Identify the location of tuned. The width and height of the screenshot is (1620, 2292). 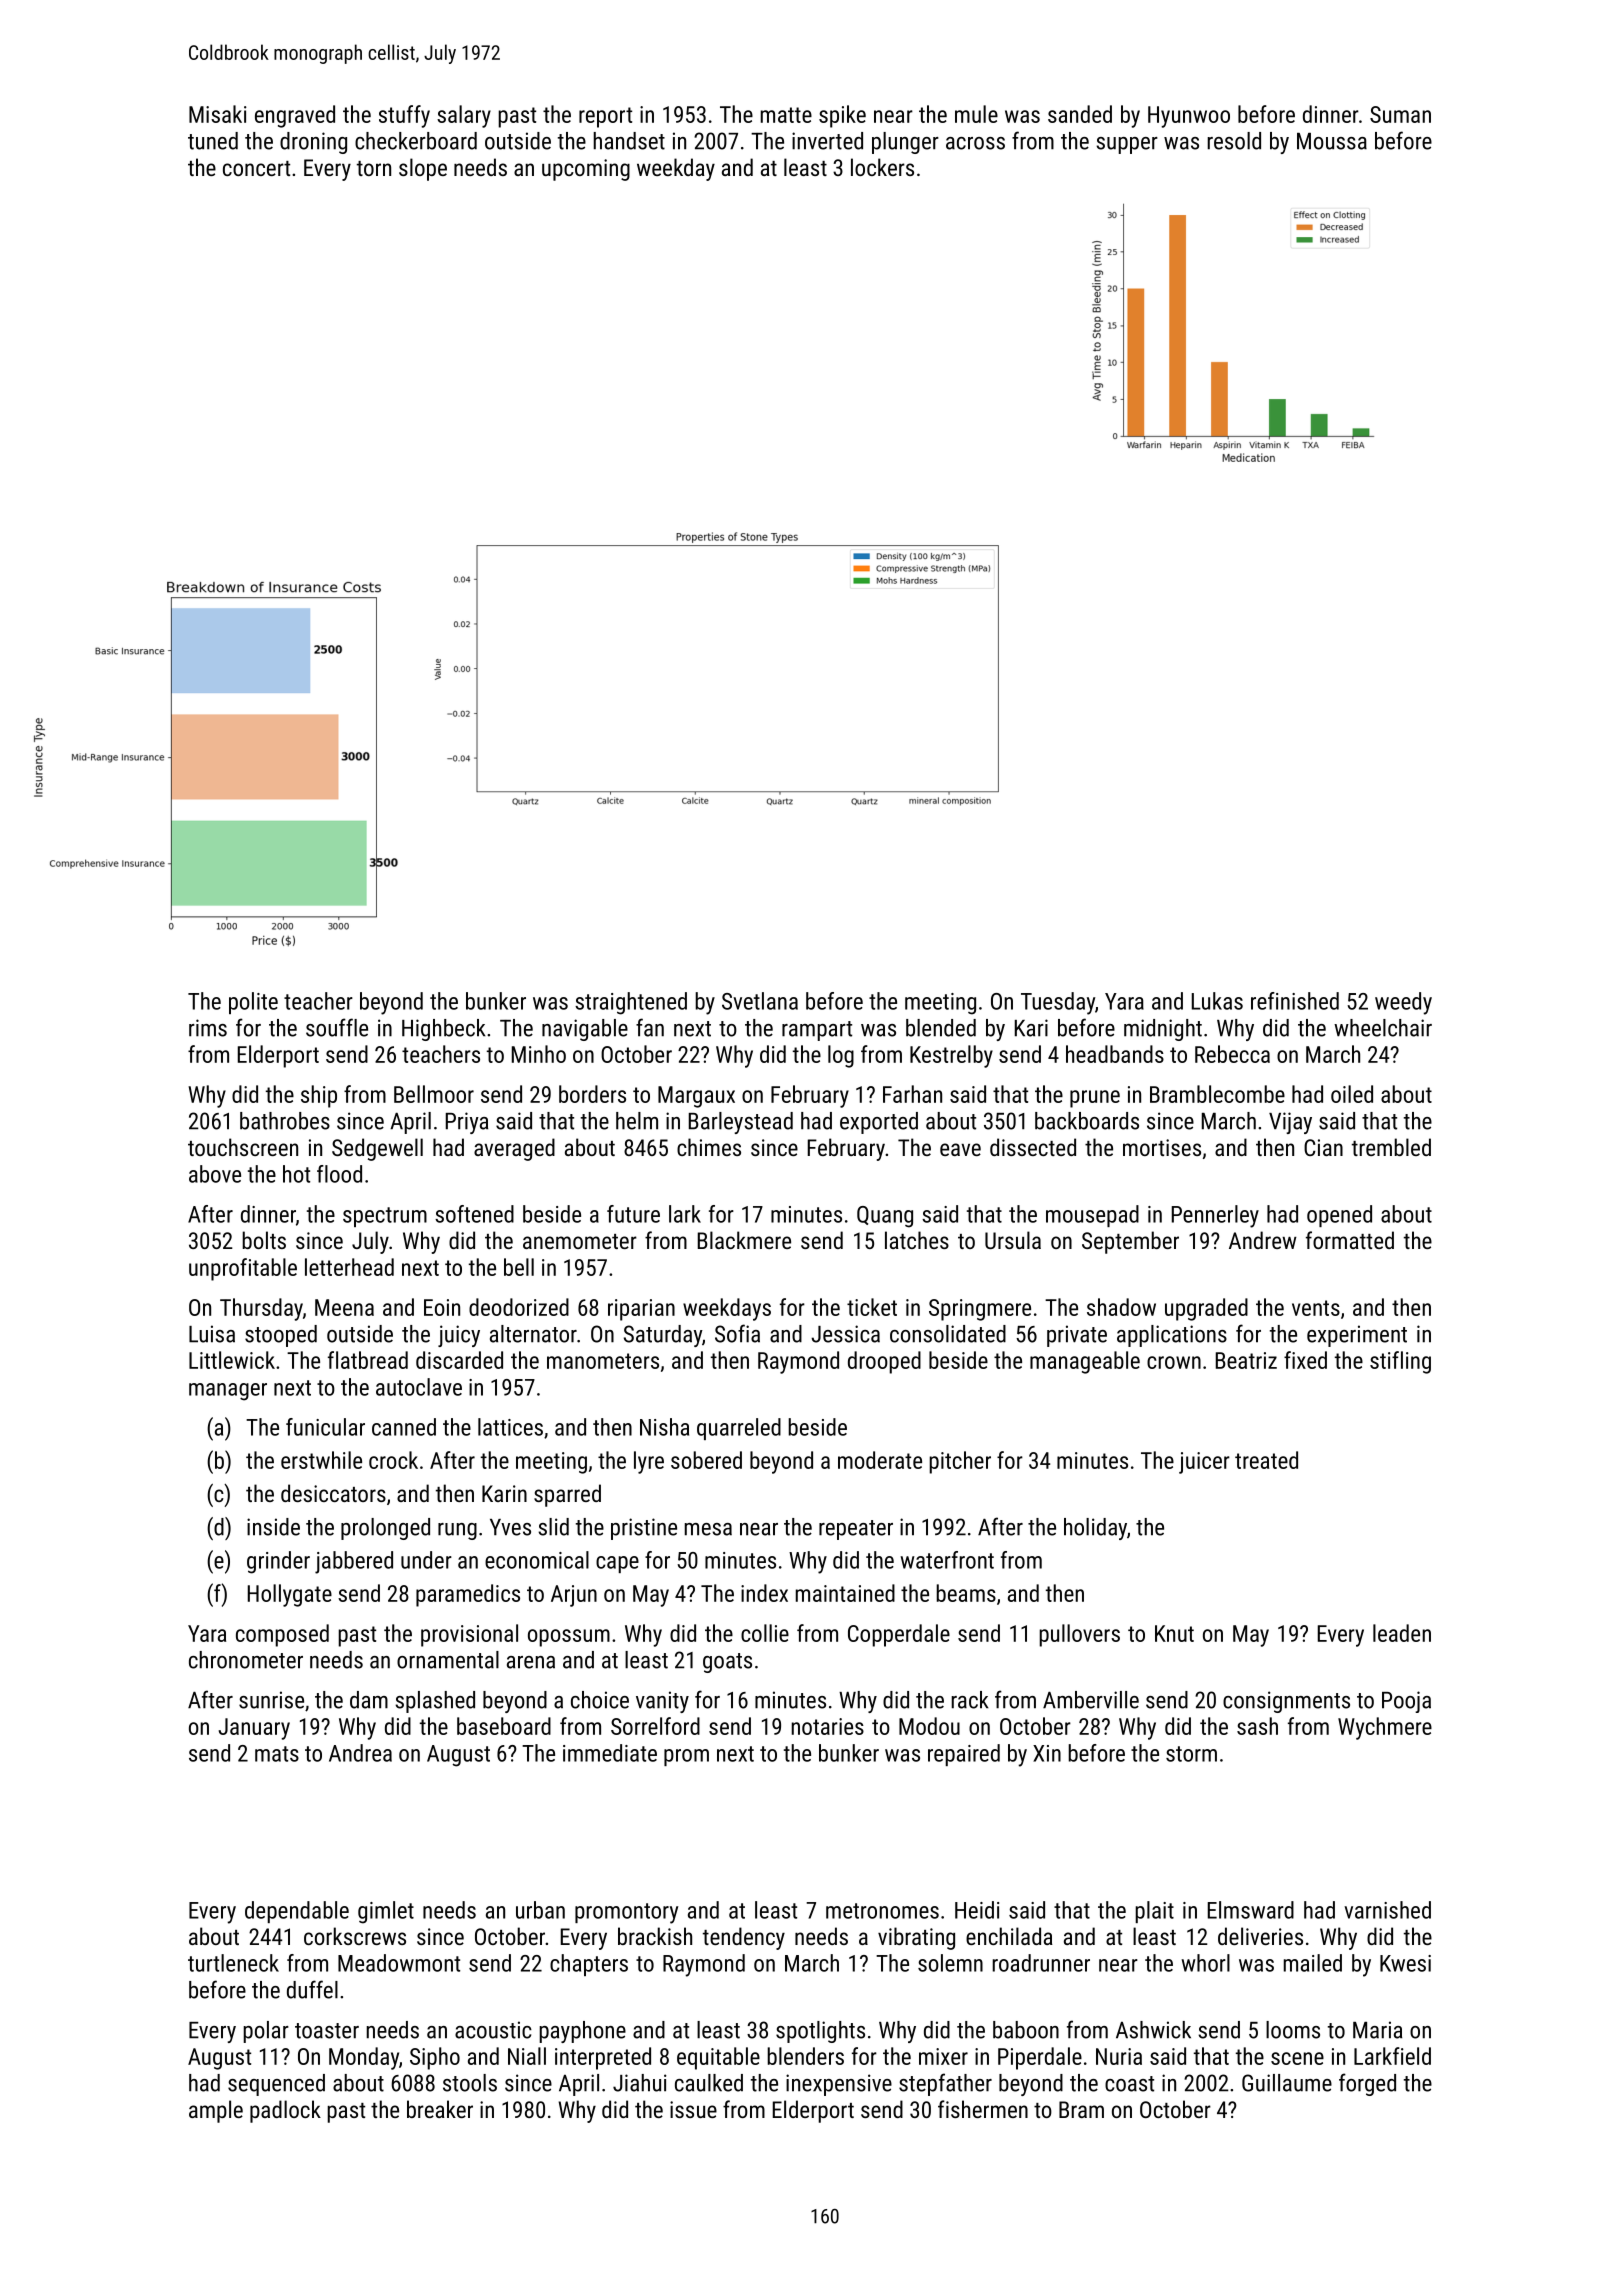
(213, 141).
